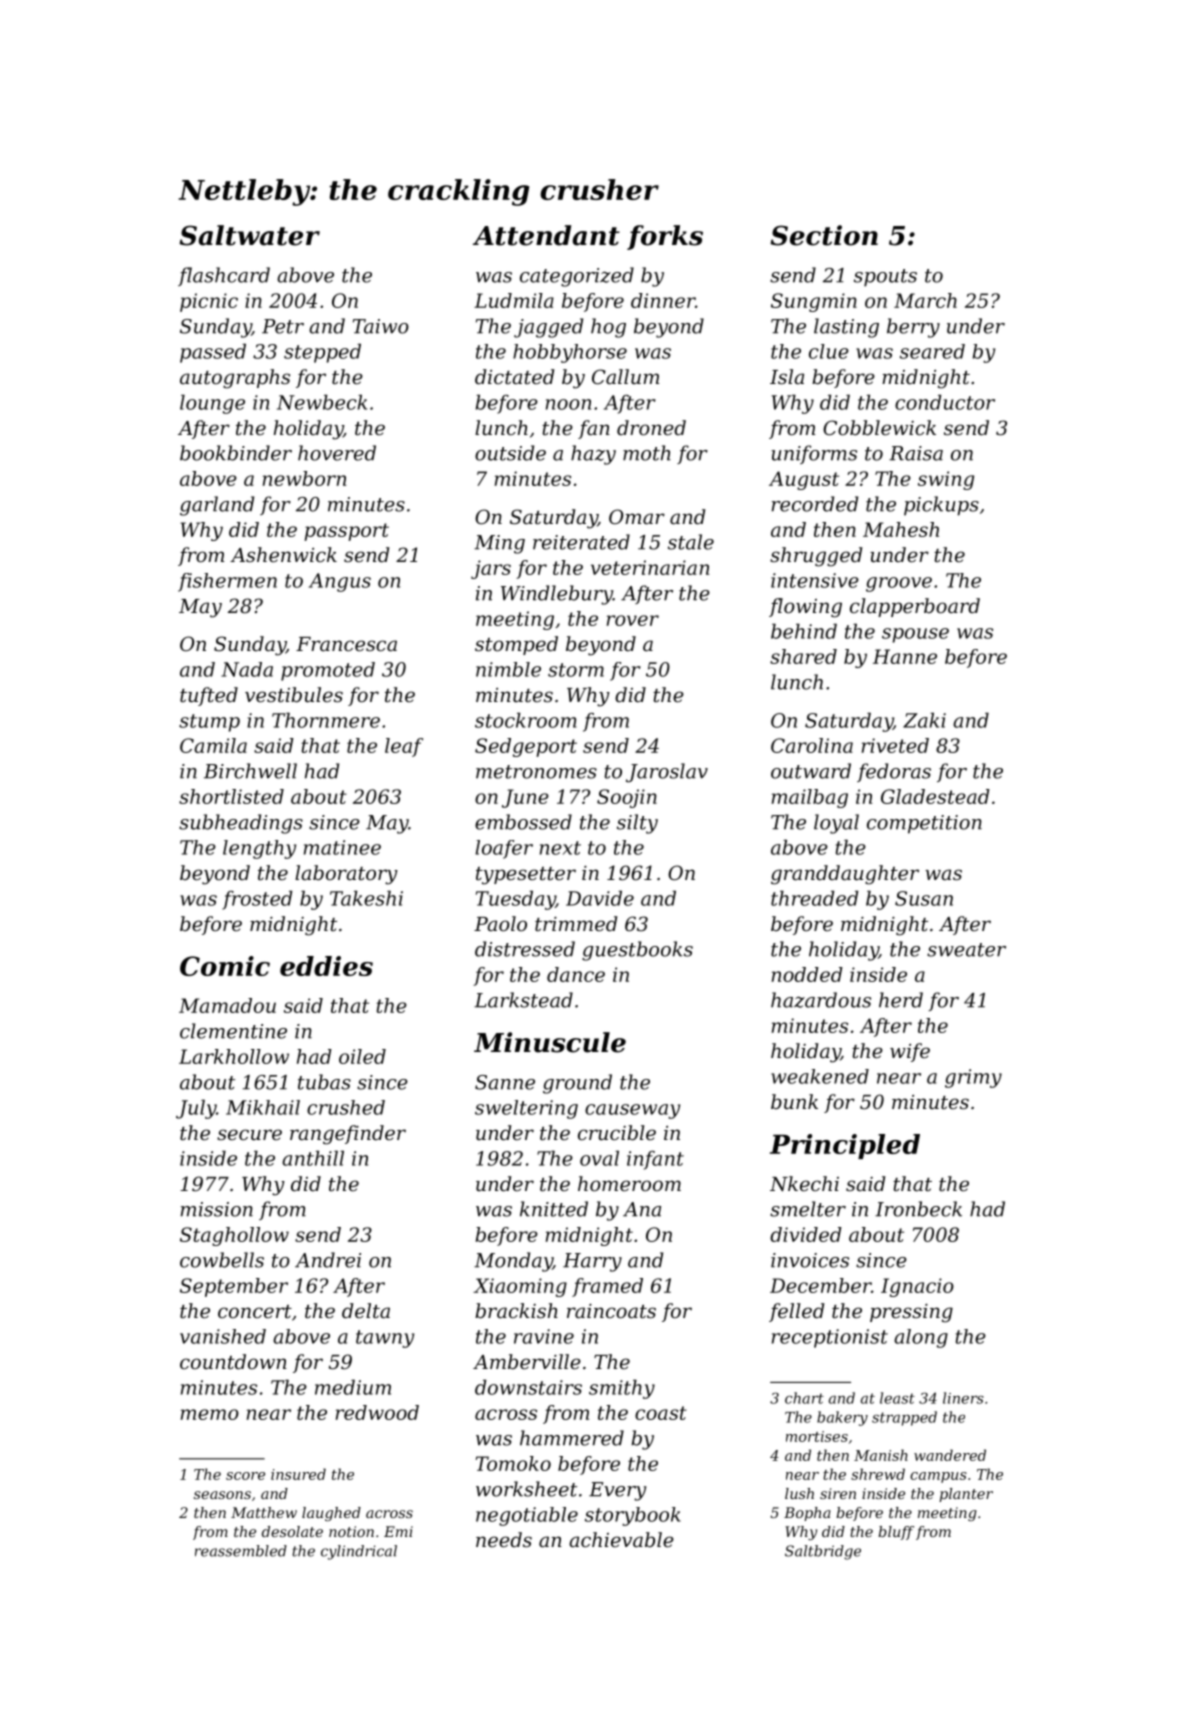  I want to click on sweater, so click(966, 950).
